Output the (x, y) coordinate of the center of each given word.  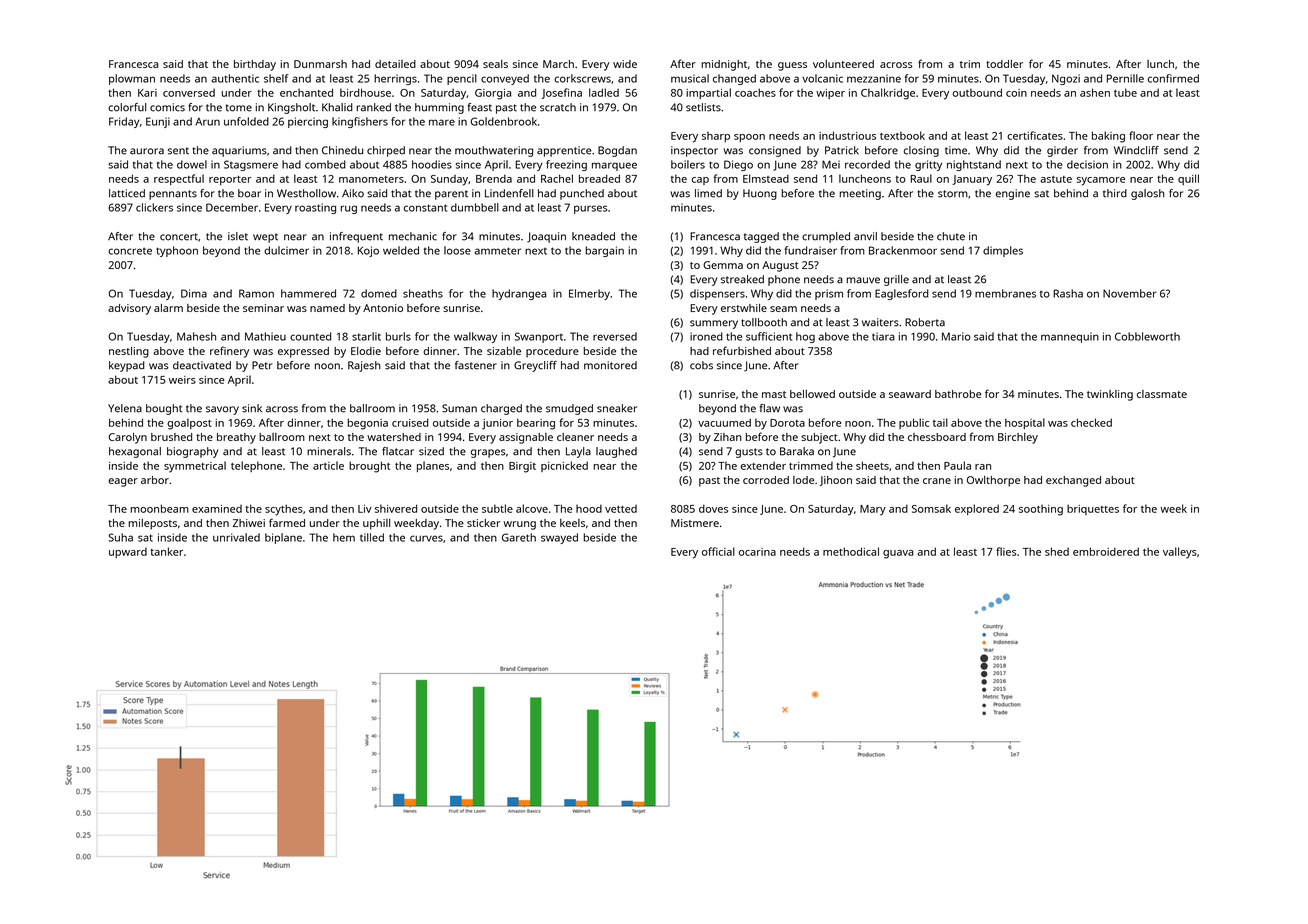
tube (1125, 92)
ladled (604, 92)
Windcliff (1136, 150)
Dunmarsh (320, 64)
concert (179, 237)
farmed (287, 522)
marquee (614, 166)
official (718, 551)
